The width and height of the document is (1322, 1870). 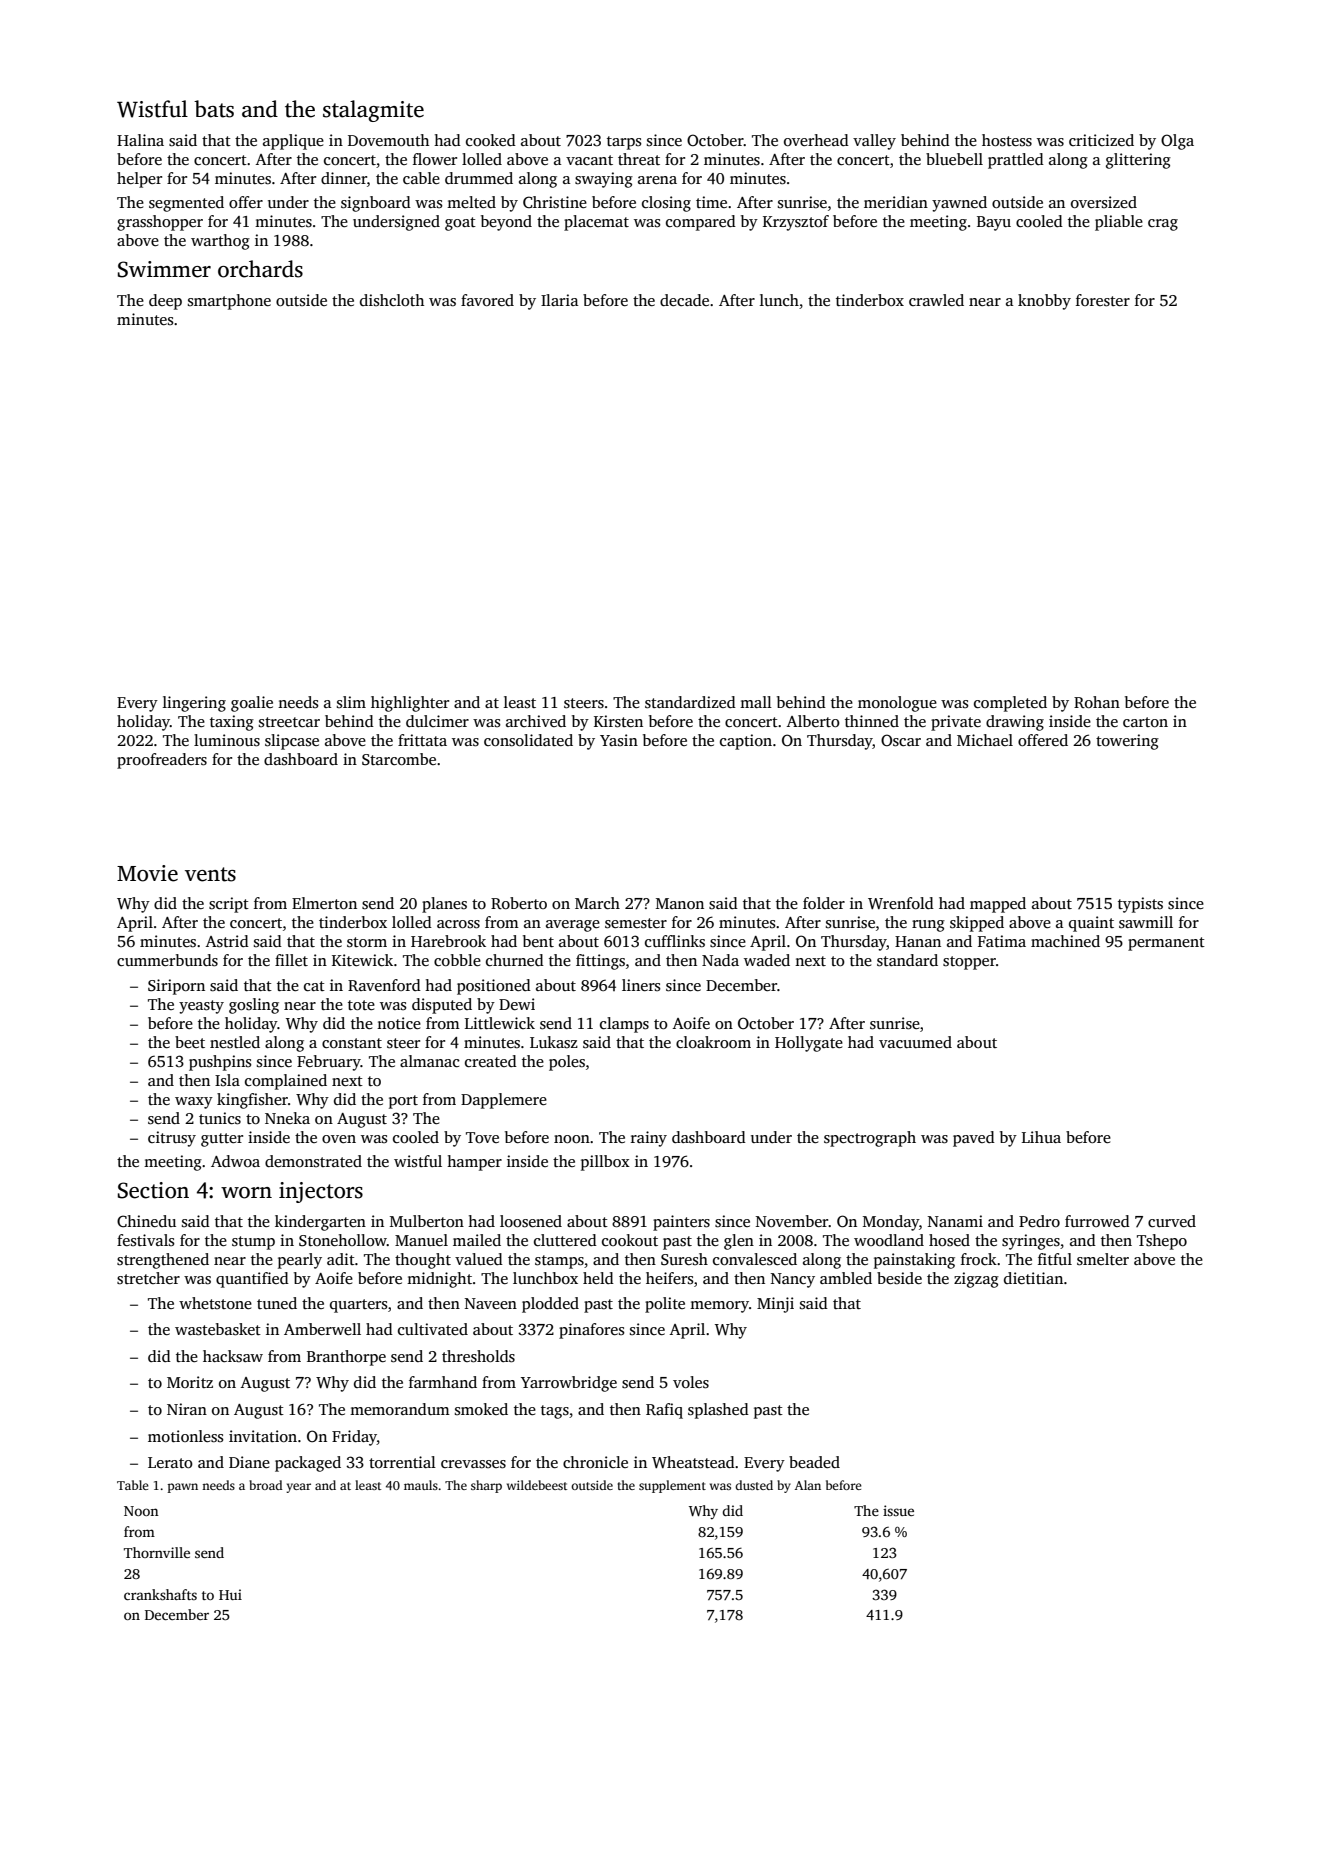 What do you see at coordinates (1101, 140) in the document?
I see `criticized` at bounding box center [1101, 140].
